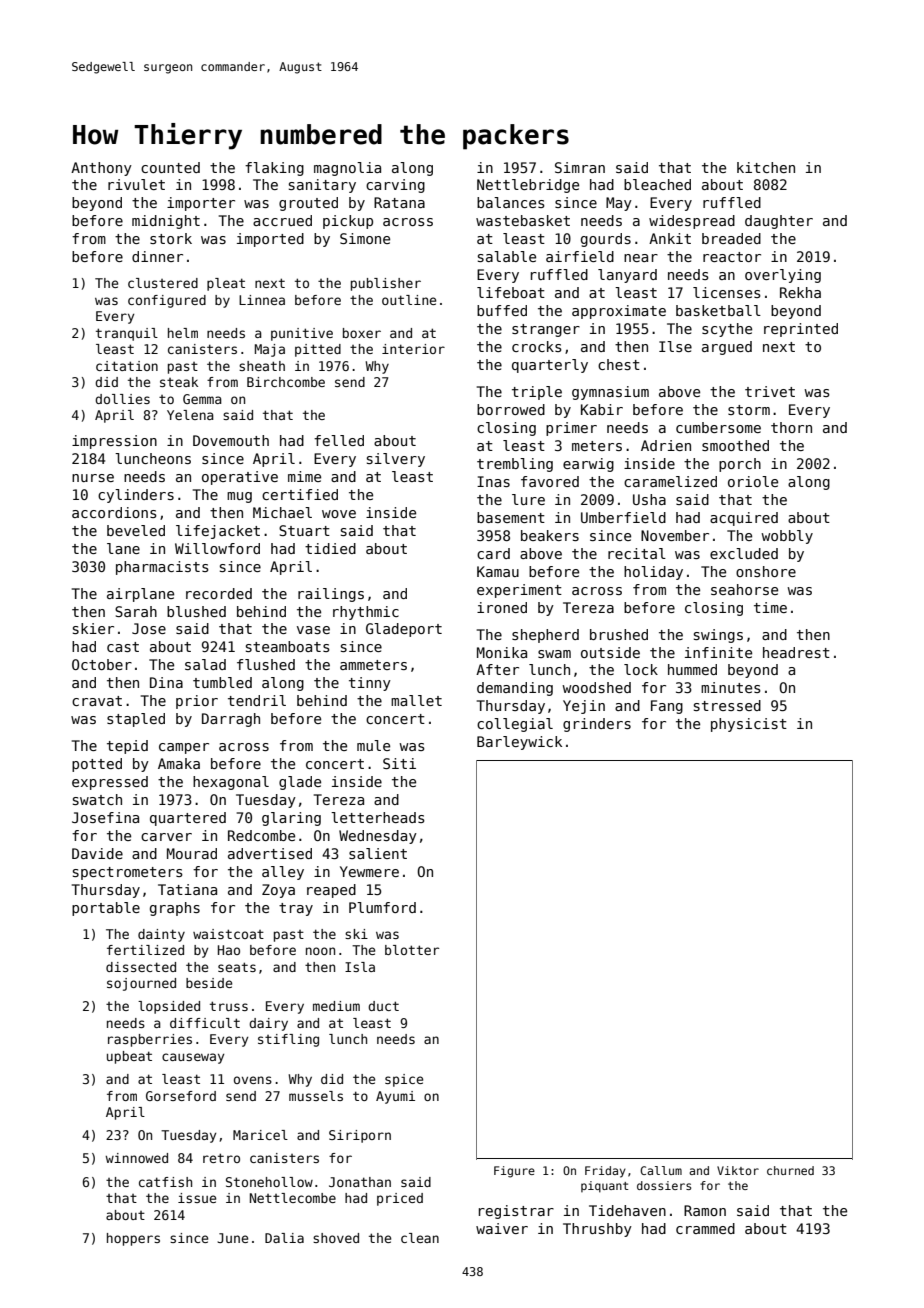  Describe the element at coordinates (404, 1080) in the screenshot. I see `spice` at that location.
